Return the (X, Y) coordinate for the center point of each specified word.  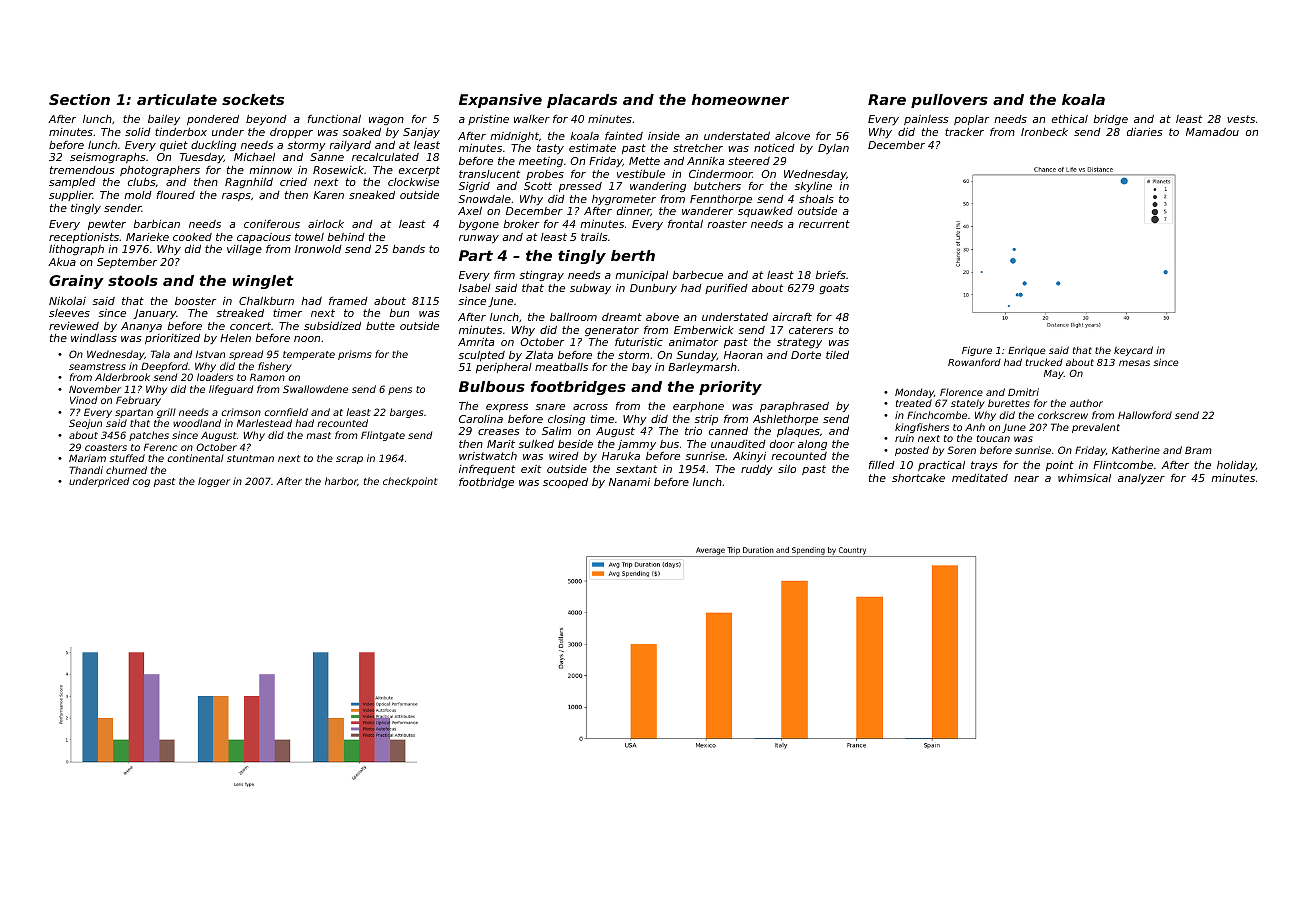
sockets (253, 99)
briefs (830, 275)
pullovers (949, 101)
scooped (565, 483)
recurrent (824, 224)
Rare (887, 99)
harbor (341, 481)
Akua (62, 262)
